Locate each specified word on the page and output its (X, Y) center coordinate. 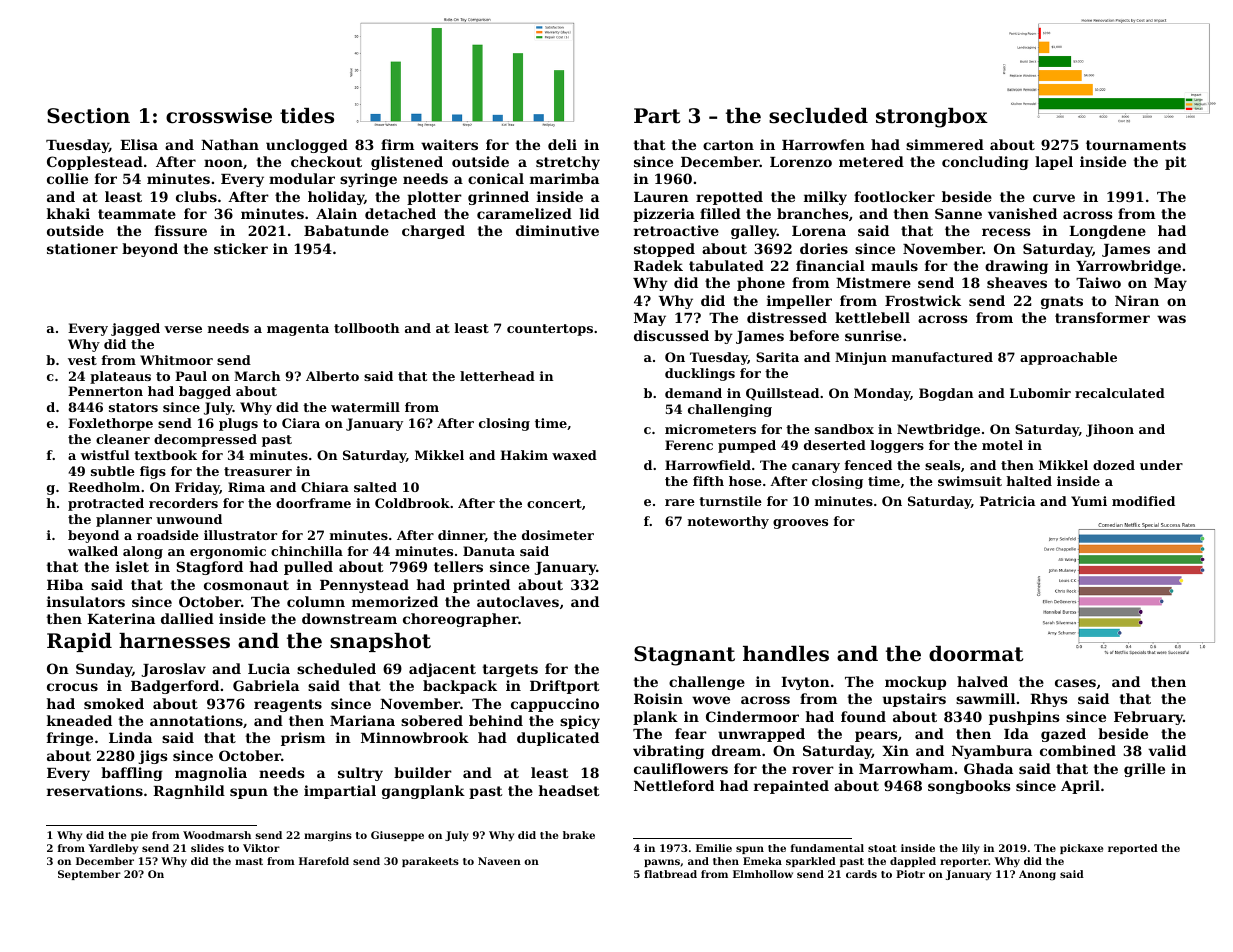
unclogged (307, 146)
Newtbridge (938, 430)
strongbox (932, 118)
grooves (800, 524)
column (316, 601)
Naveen (499, 861)
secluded (818, 116)
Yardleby (113, 849)
